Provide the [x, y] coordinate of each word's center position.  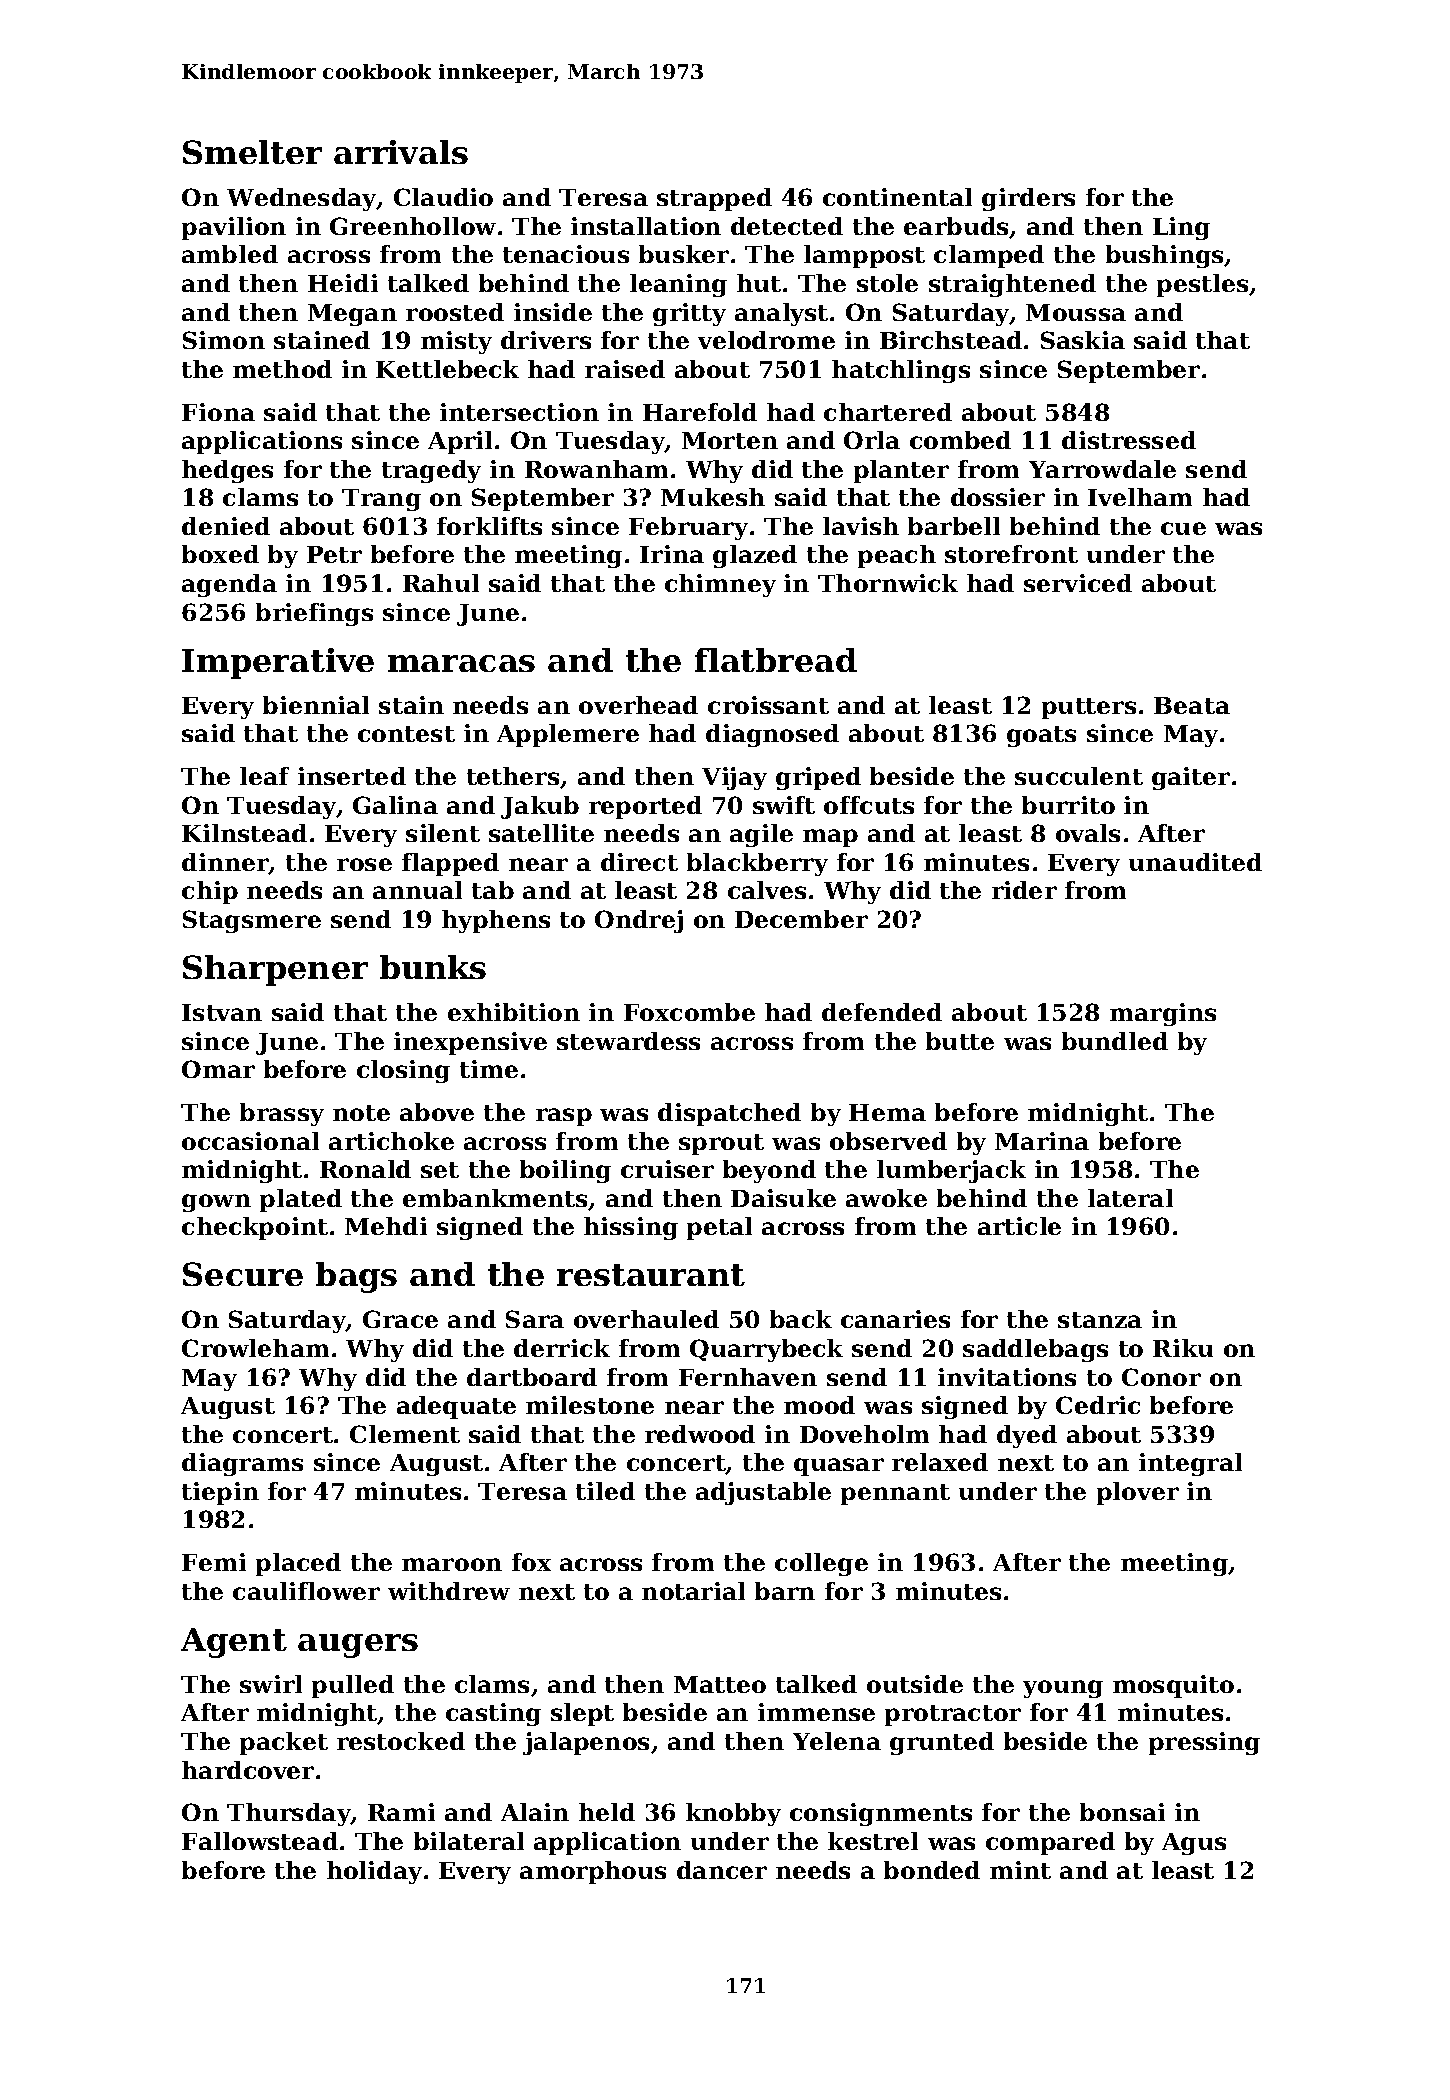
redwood [700, 1434]
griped [818, 778]
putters [1089, 708]
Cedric [1098, 1405]
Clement [405, 1434]
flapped [450, 864]
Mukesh [713, 497]
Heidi [343, 283]
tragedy [431, 471]
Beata [1192, 705]
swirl [271, 1684]
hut [759, 283]
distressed [1129, 440]
